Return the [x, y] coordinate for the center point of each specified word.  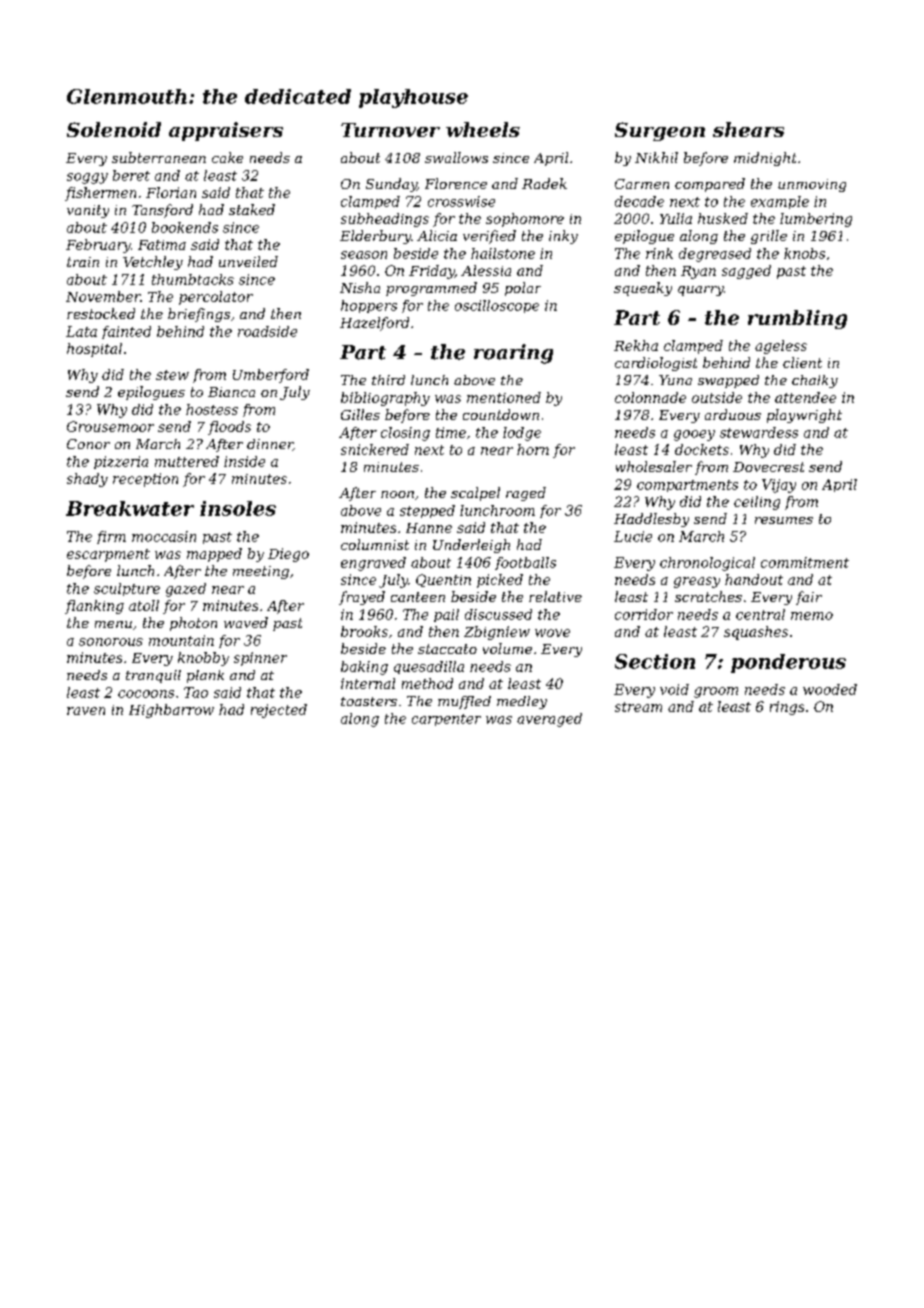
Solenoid [114, 129]
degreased [715, 255]
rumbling [797, 319]
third [388, 380]
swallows [456, 157]
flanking [94, 607]
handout [754, 579]
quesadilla [429, 667]
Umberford [271, 376]
